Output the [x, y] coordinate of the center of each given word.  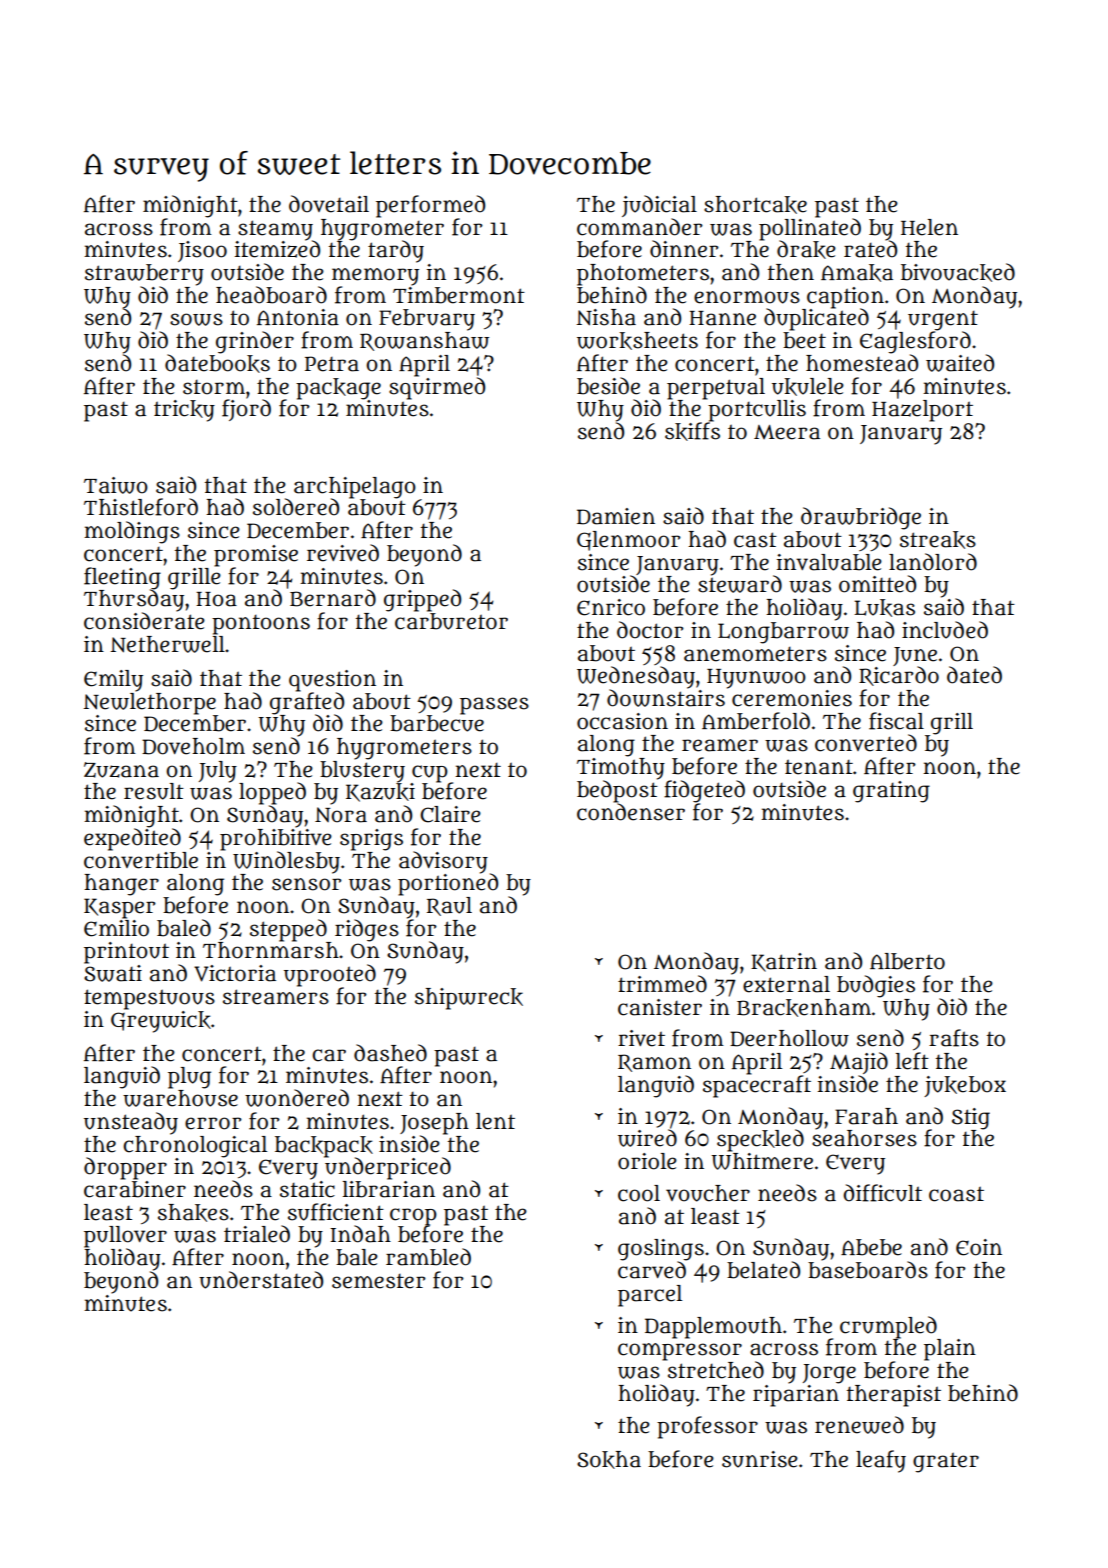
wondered [297, 1098]
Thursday [134, 600]
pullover [125, 1237]
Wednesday [636, 677]
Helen [929, 227]
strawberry [144, 275]
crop [413, 1216]
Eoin [979, 1247]
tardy [396, 251]
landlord [933, 562]
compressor [680, 1352]
